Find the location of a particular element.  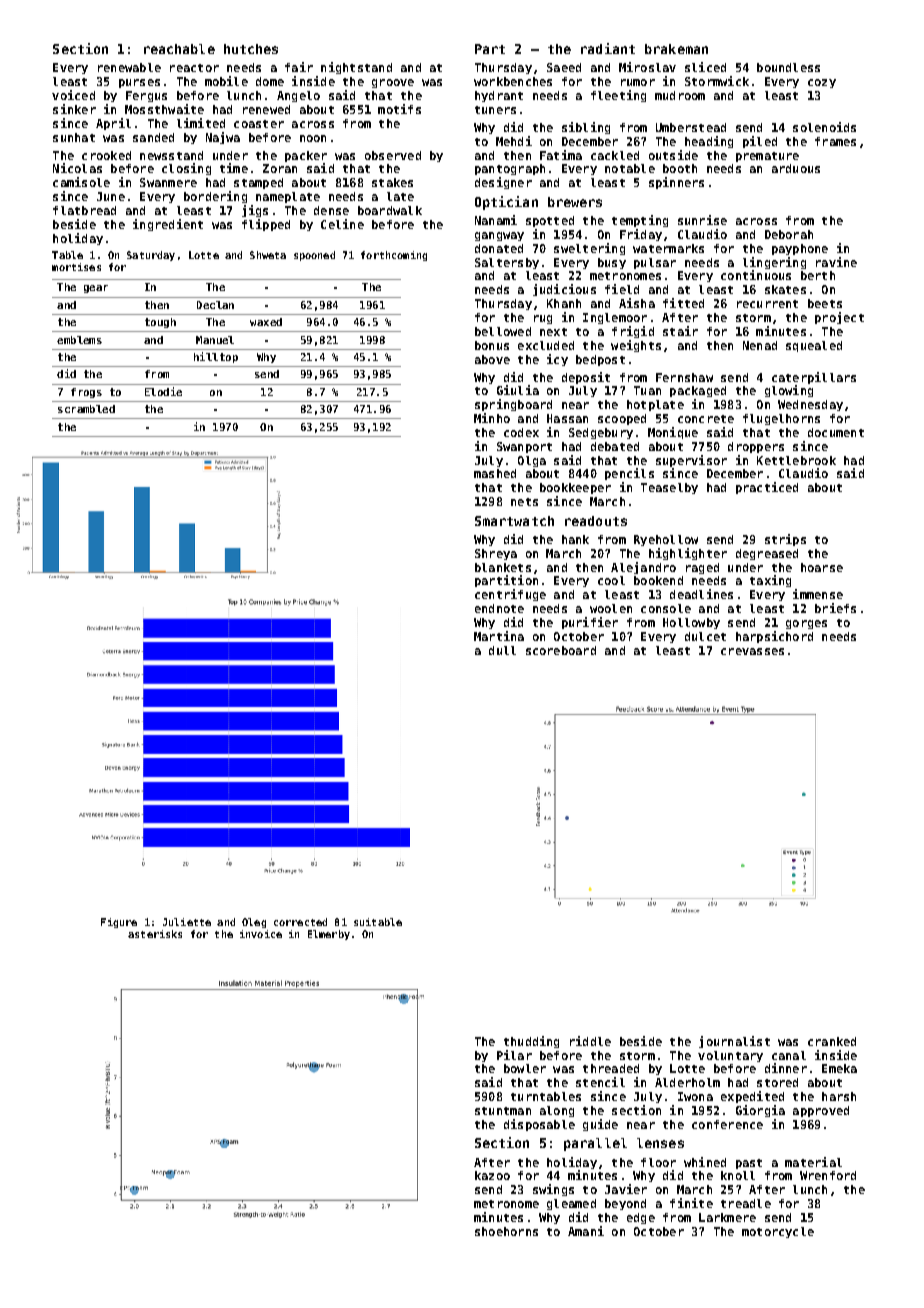

lingering is located at coordinates (774, 263).
